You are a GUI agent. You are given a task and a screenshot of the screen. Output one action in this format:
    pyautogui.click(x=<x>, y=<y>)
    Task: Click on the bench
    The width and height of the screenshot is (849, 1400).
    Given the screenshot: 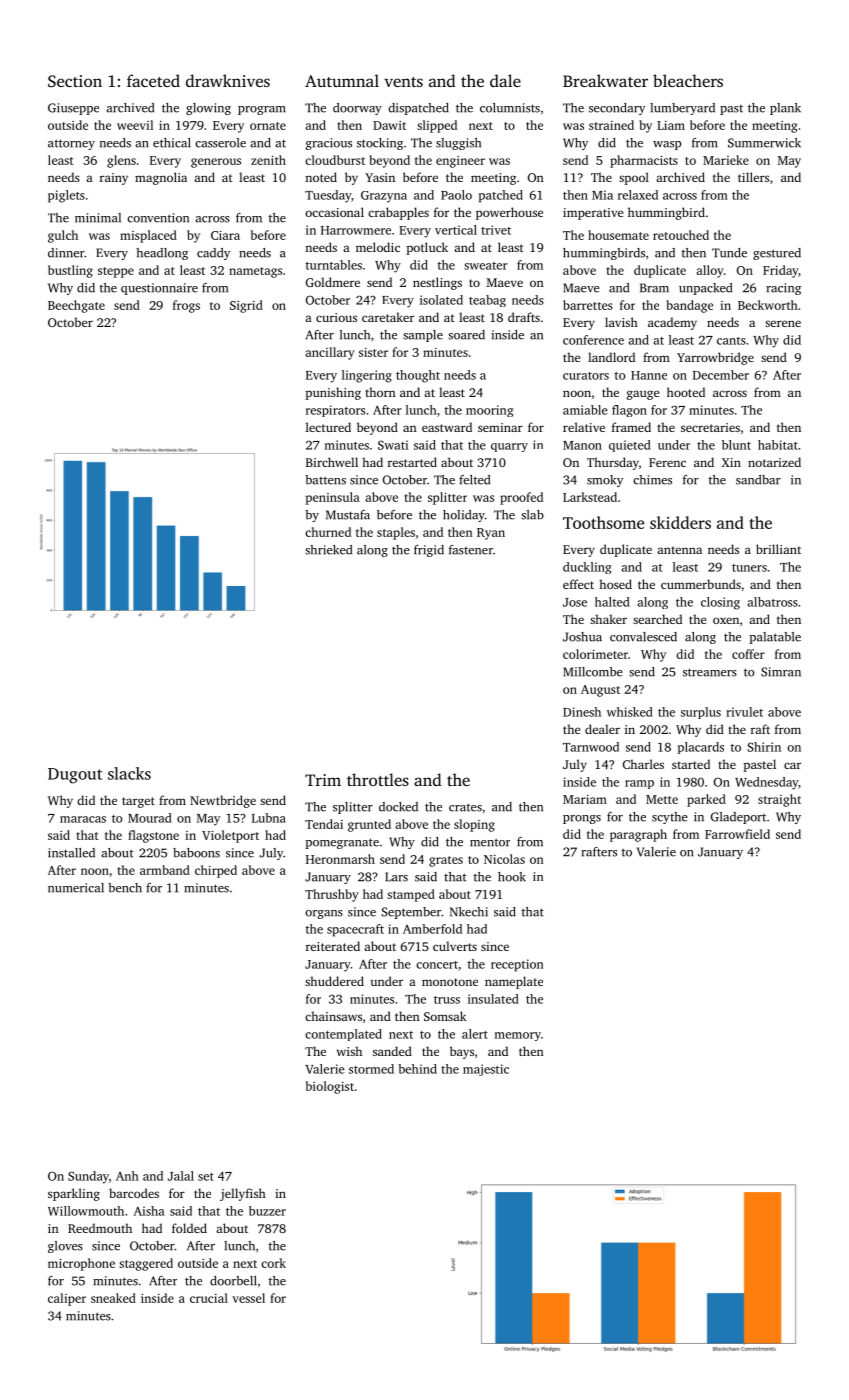 What is the action you would take?
    pyautogui.click(x=125, y=888)
